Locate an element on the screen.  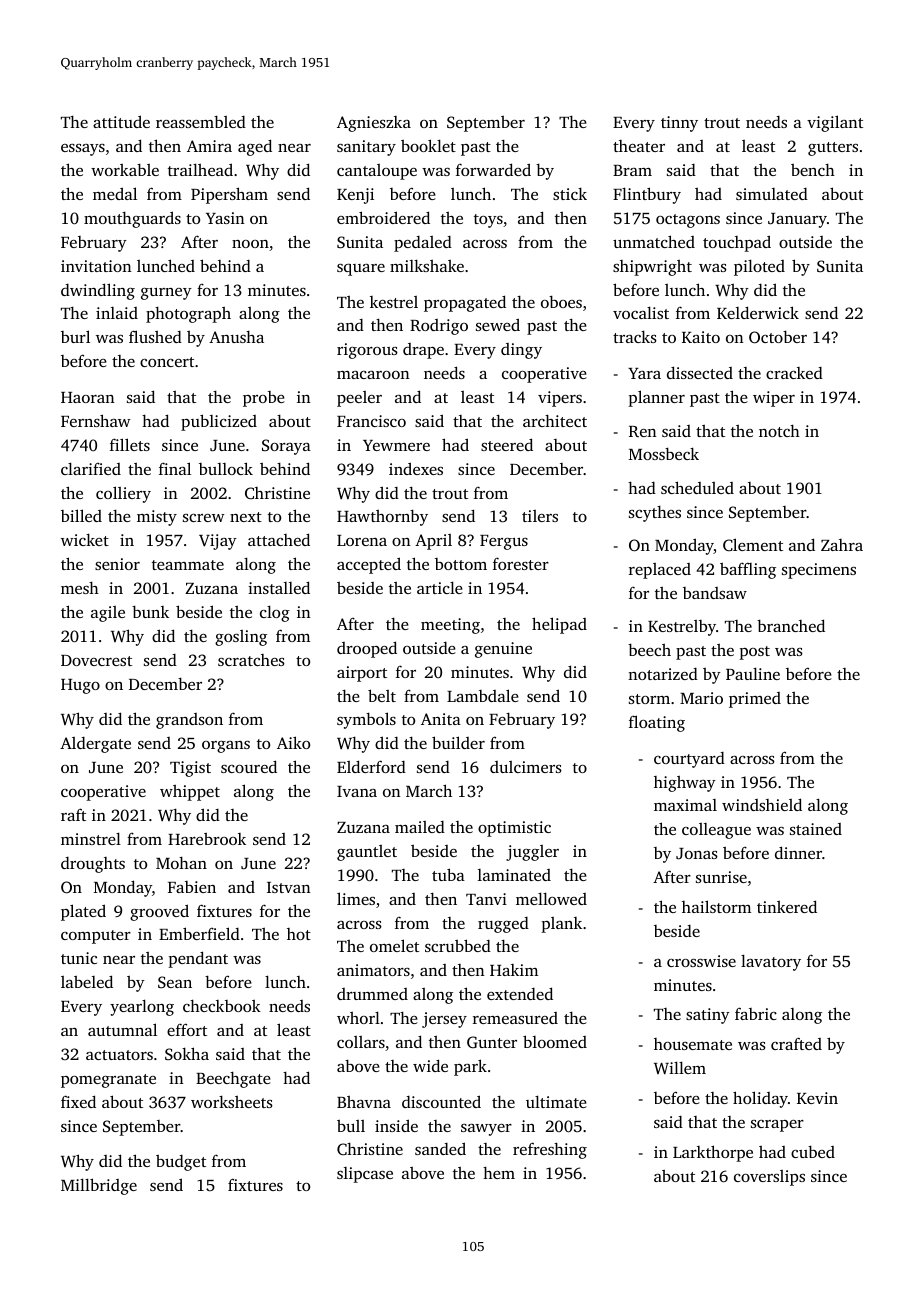
Aldergate is located at coordinates (95, 745).
